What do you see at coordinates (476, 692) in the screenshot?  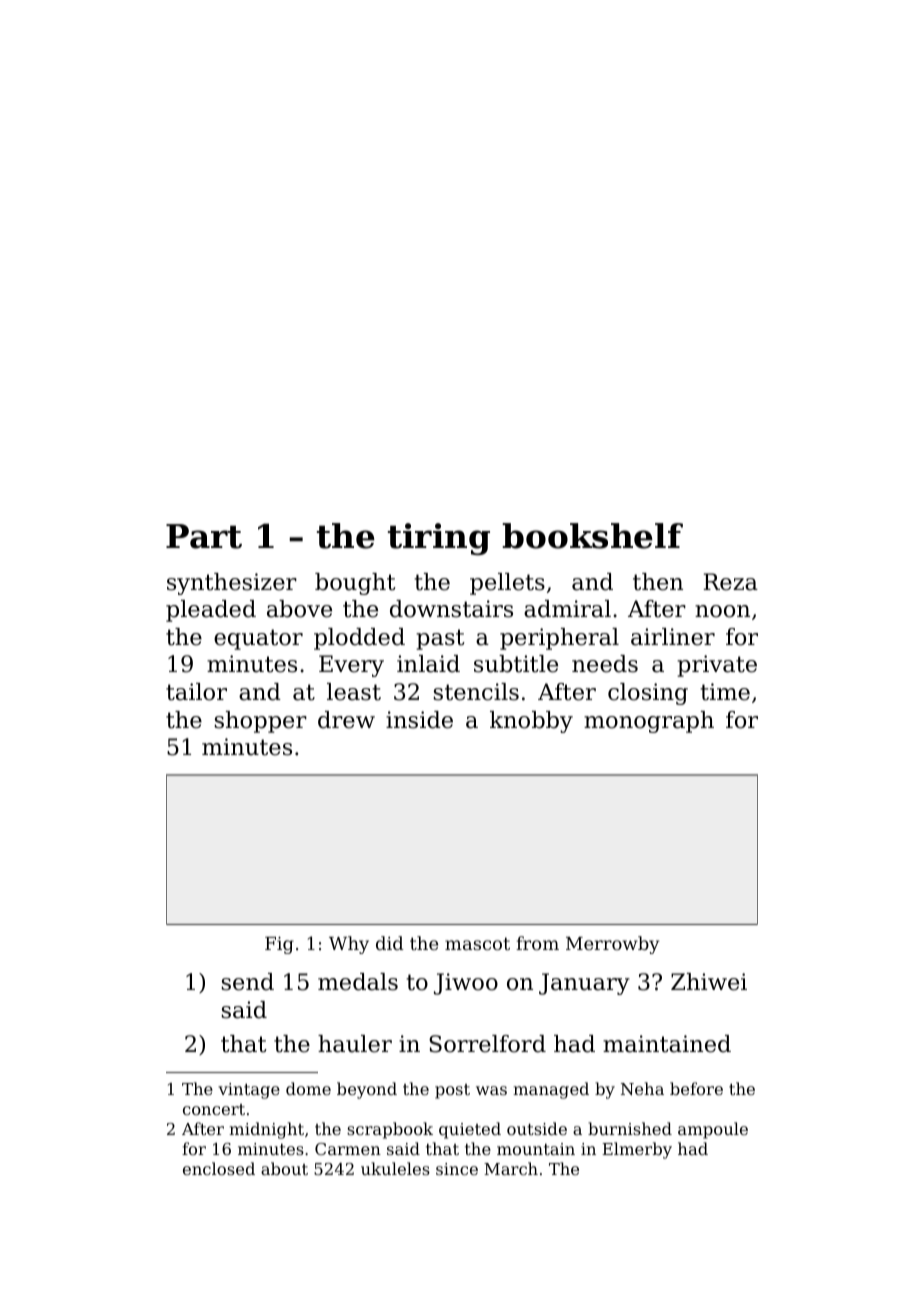 I see `stencils` at bounding box center [476, 692].
